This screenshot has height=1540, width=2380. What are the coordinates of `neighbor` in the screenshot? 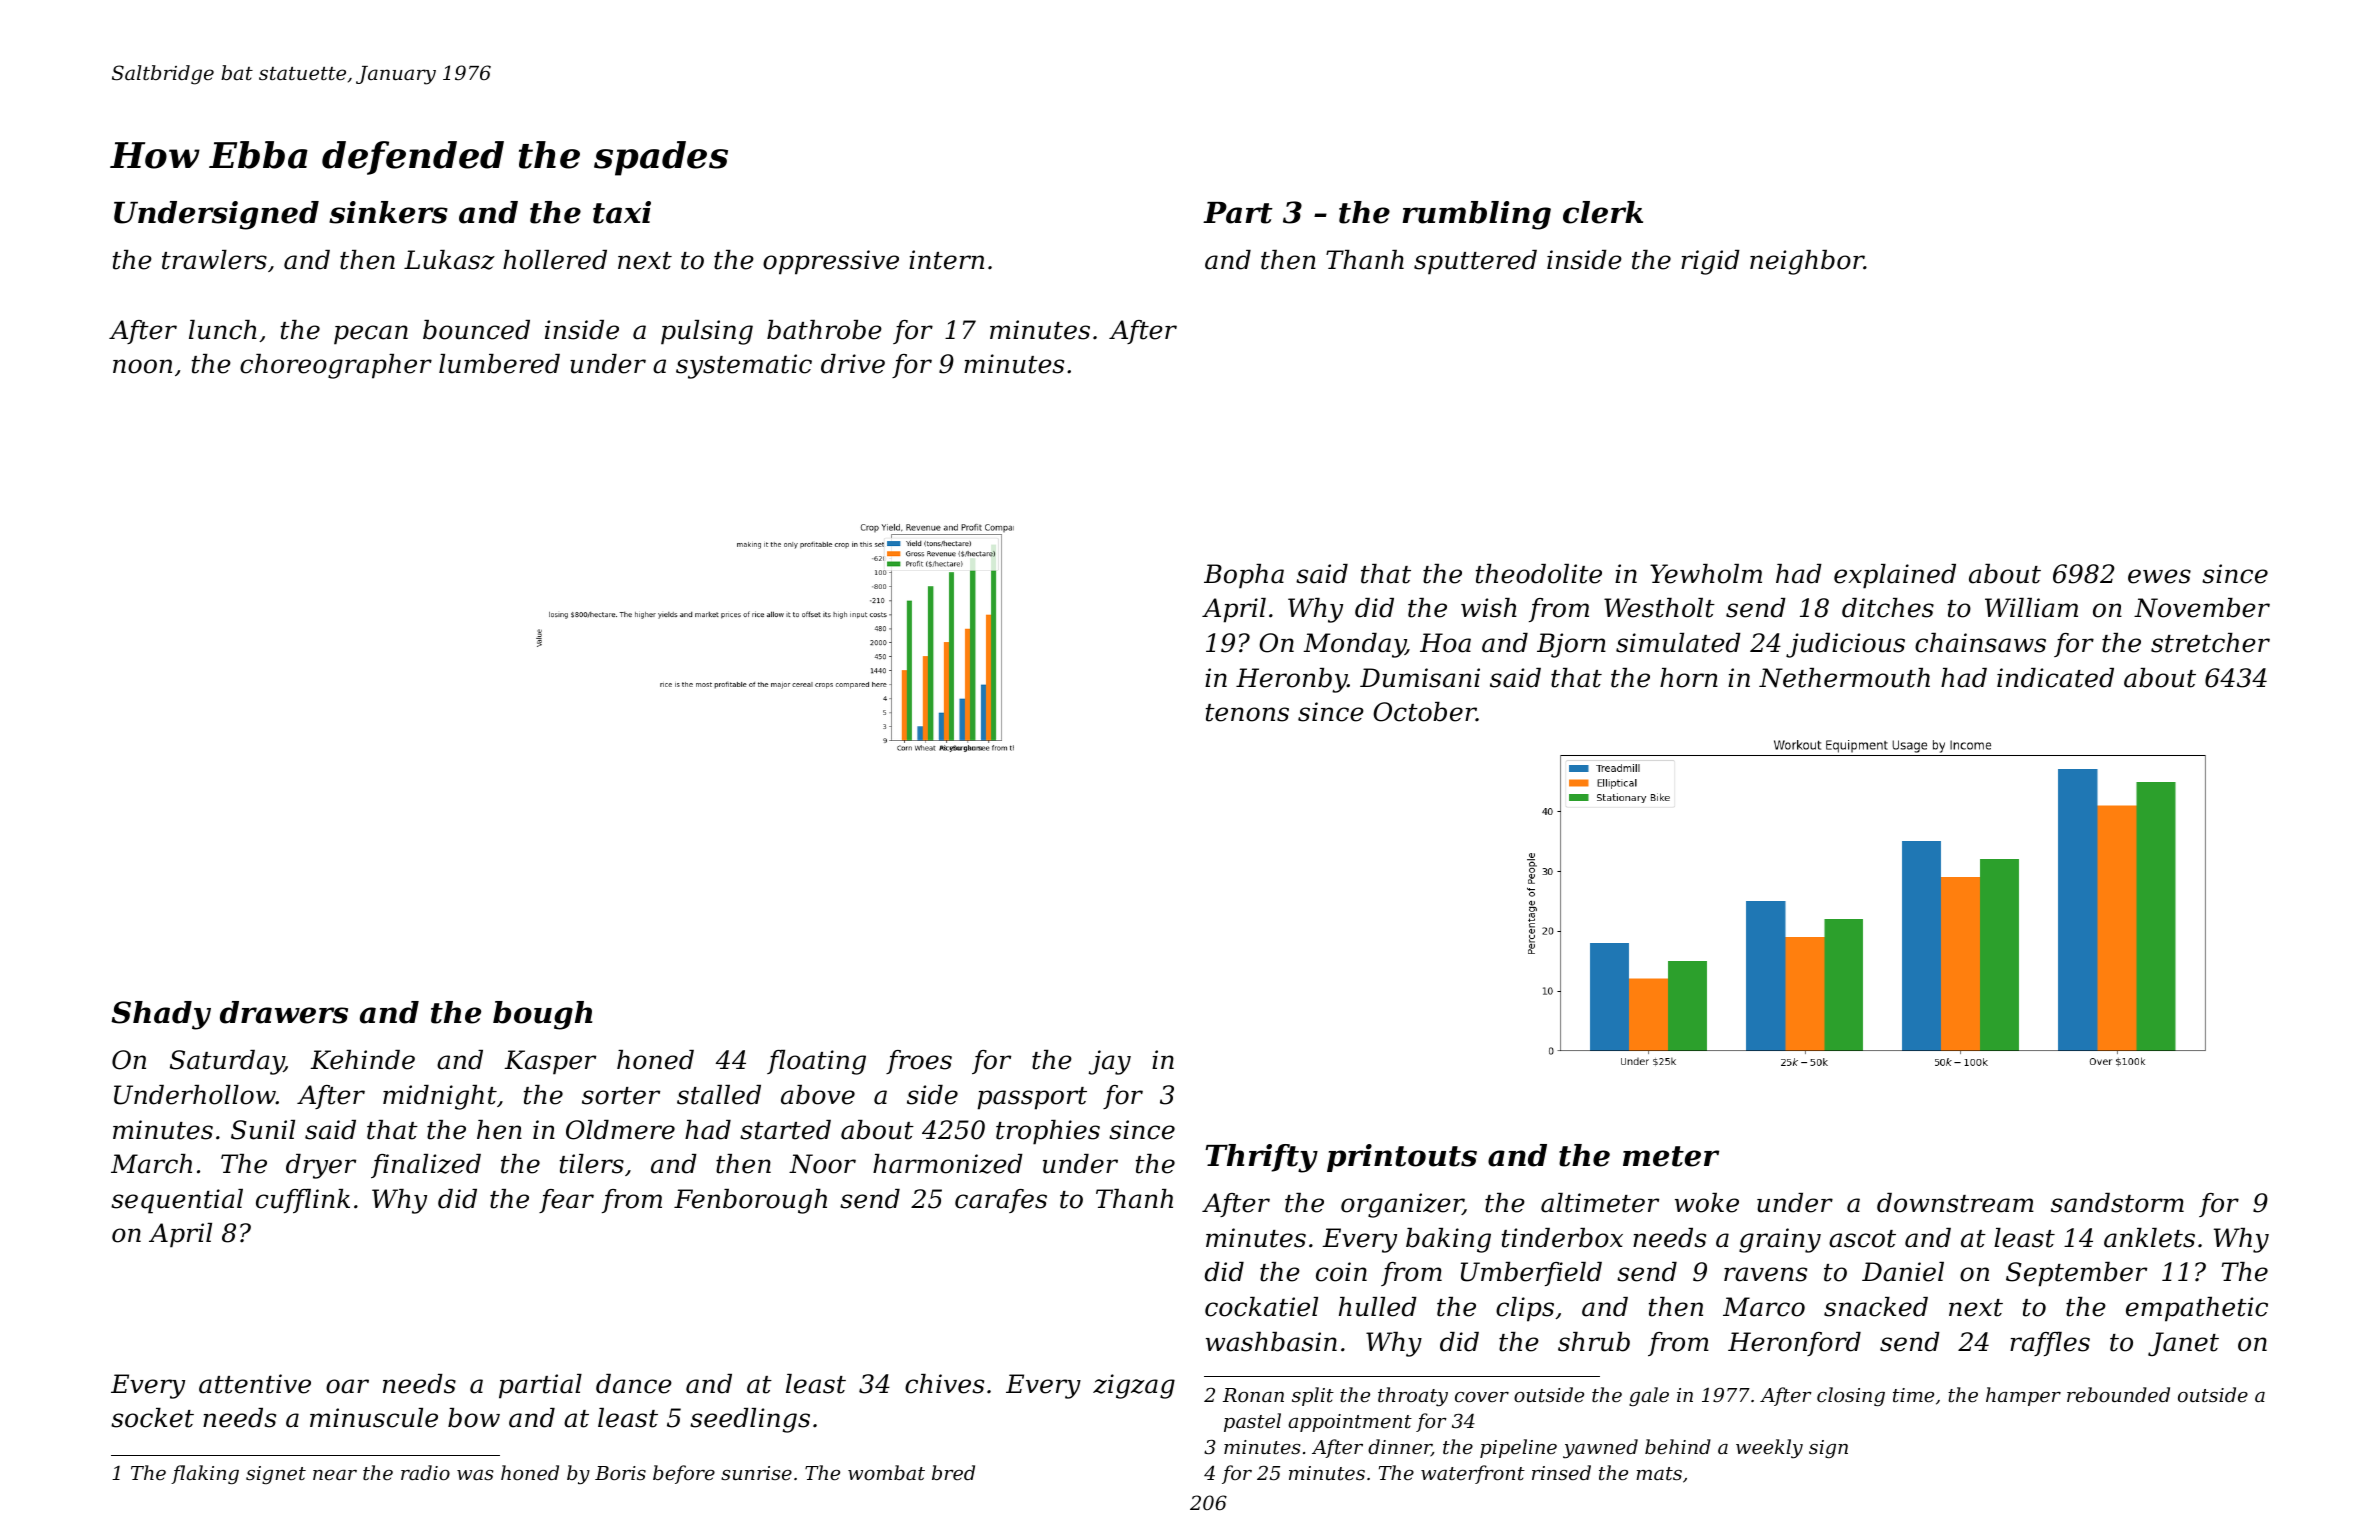 It's located at (1807, 262).
